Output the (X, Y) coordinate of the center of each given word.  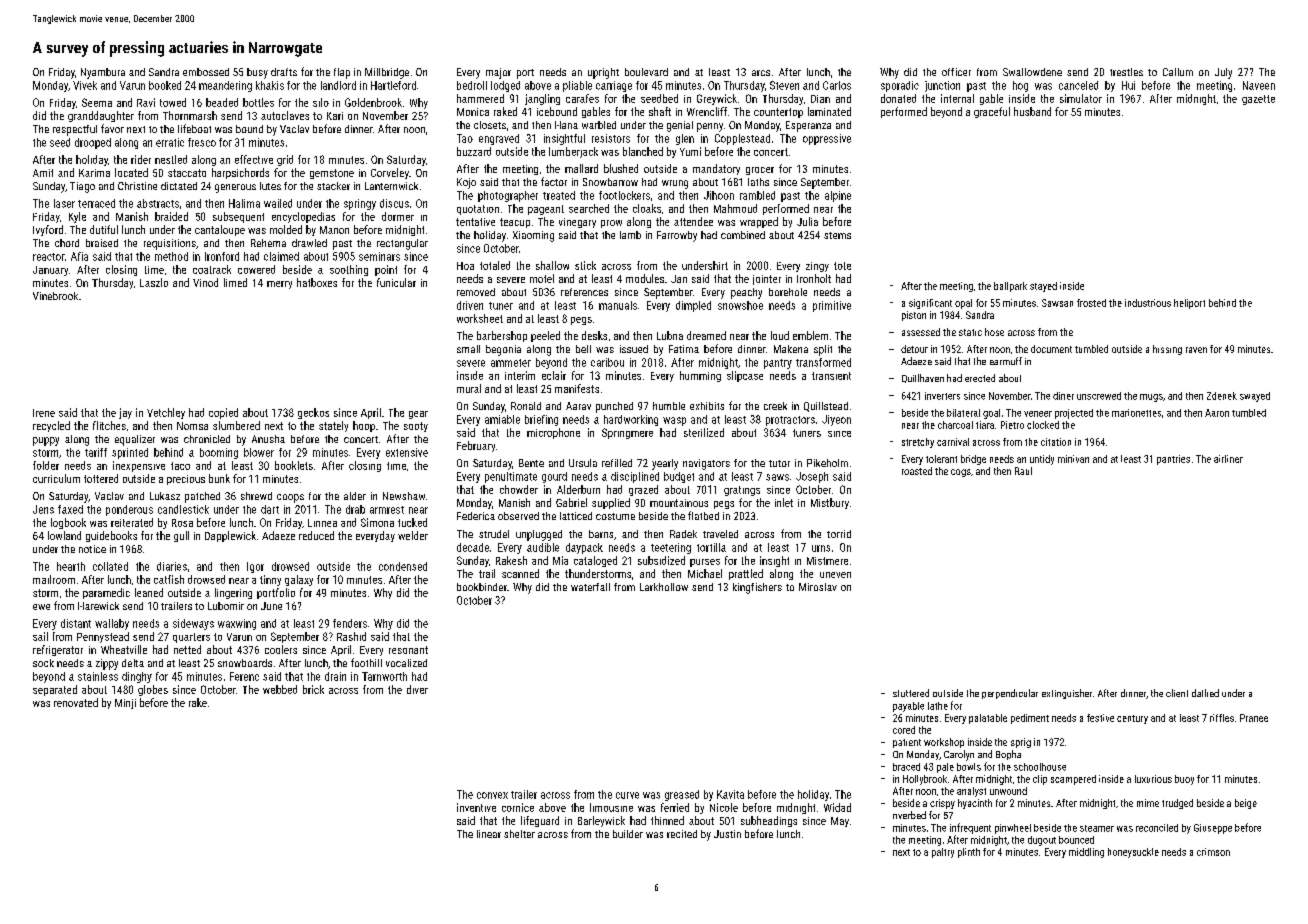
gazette (1258, 100)
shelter (519, 834)
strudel (494, 534)
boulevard (646, 72)
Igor (255, 567)
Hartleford (393, 85)
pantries (1173, 460)
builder (628, 834)
